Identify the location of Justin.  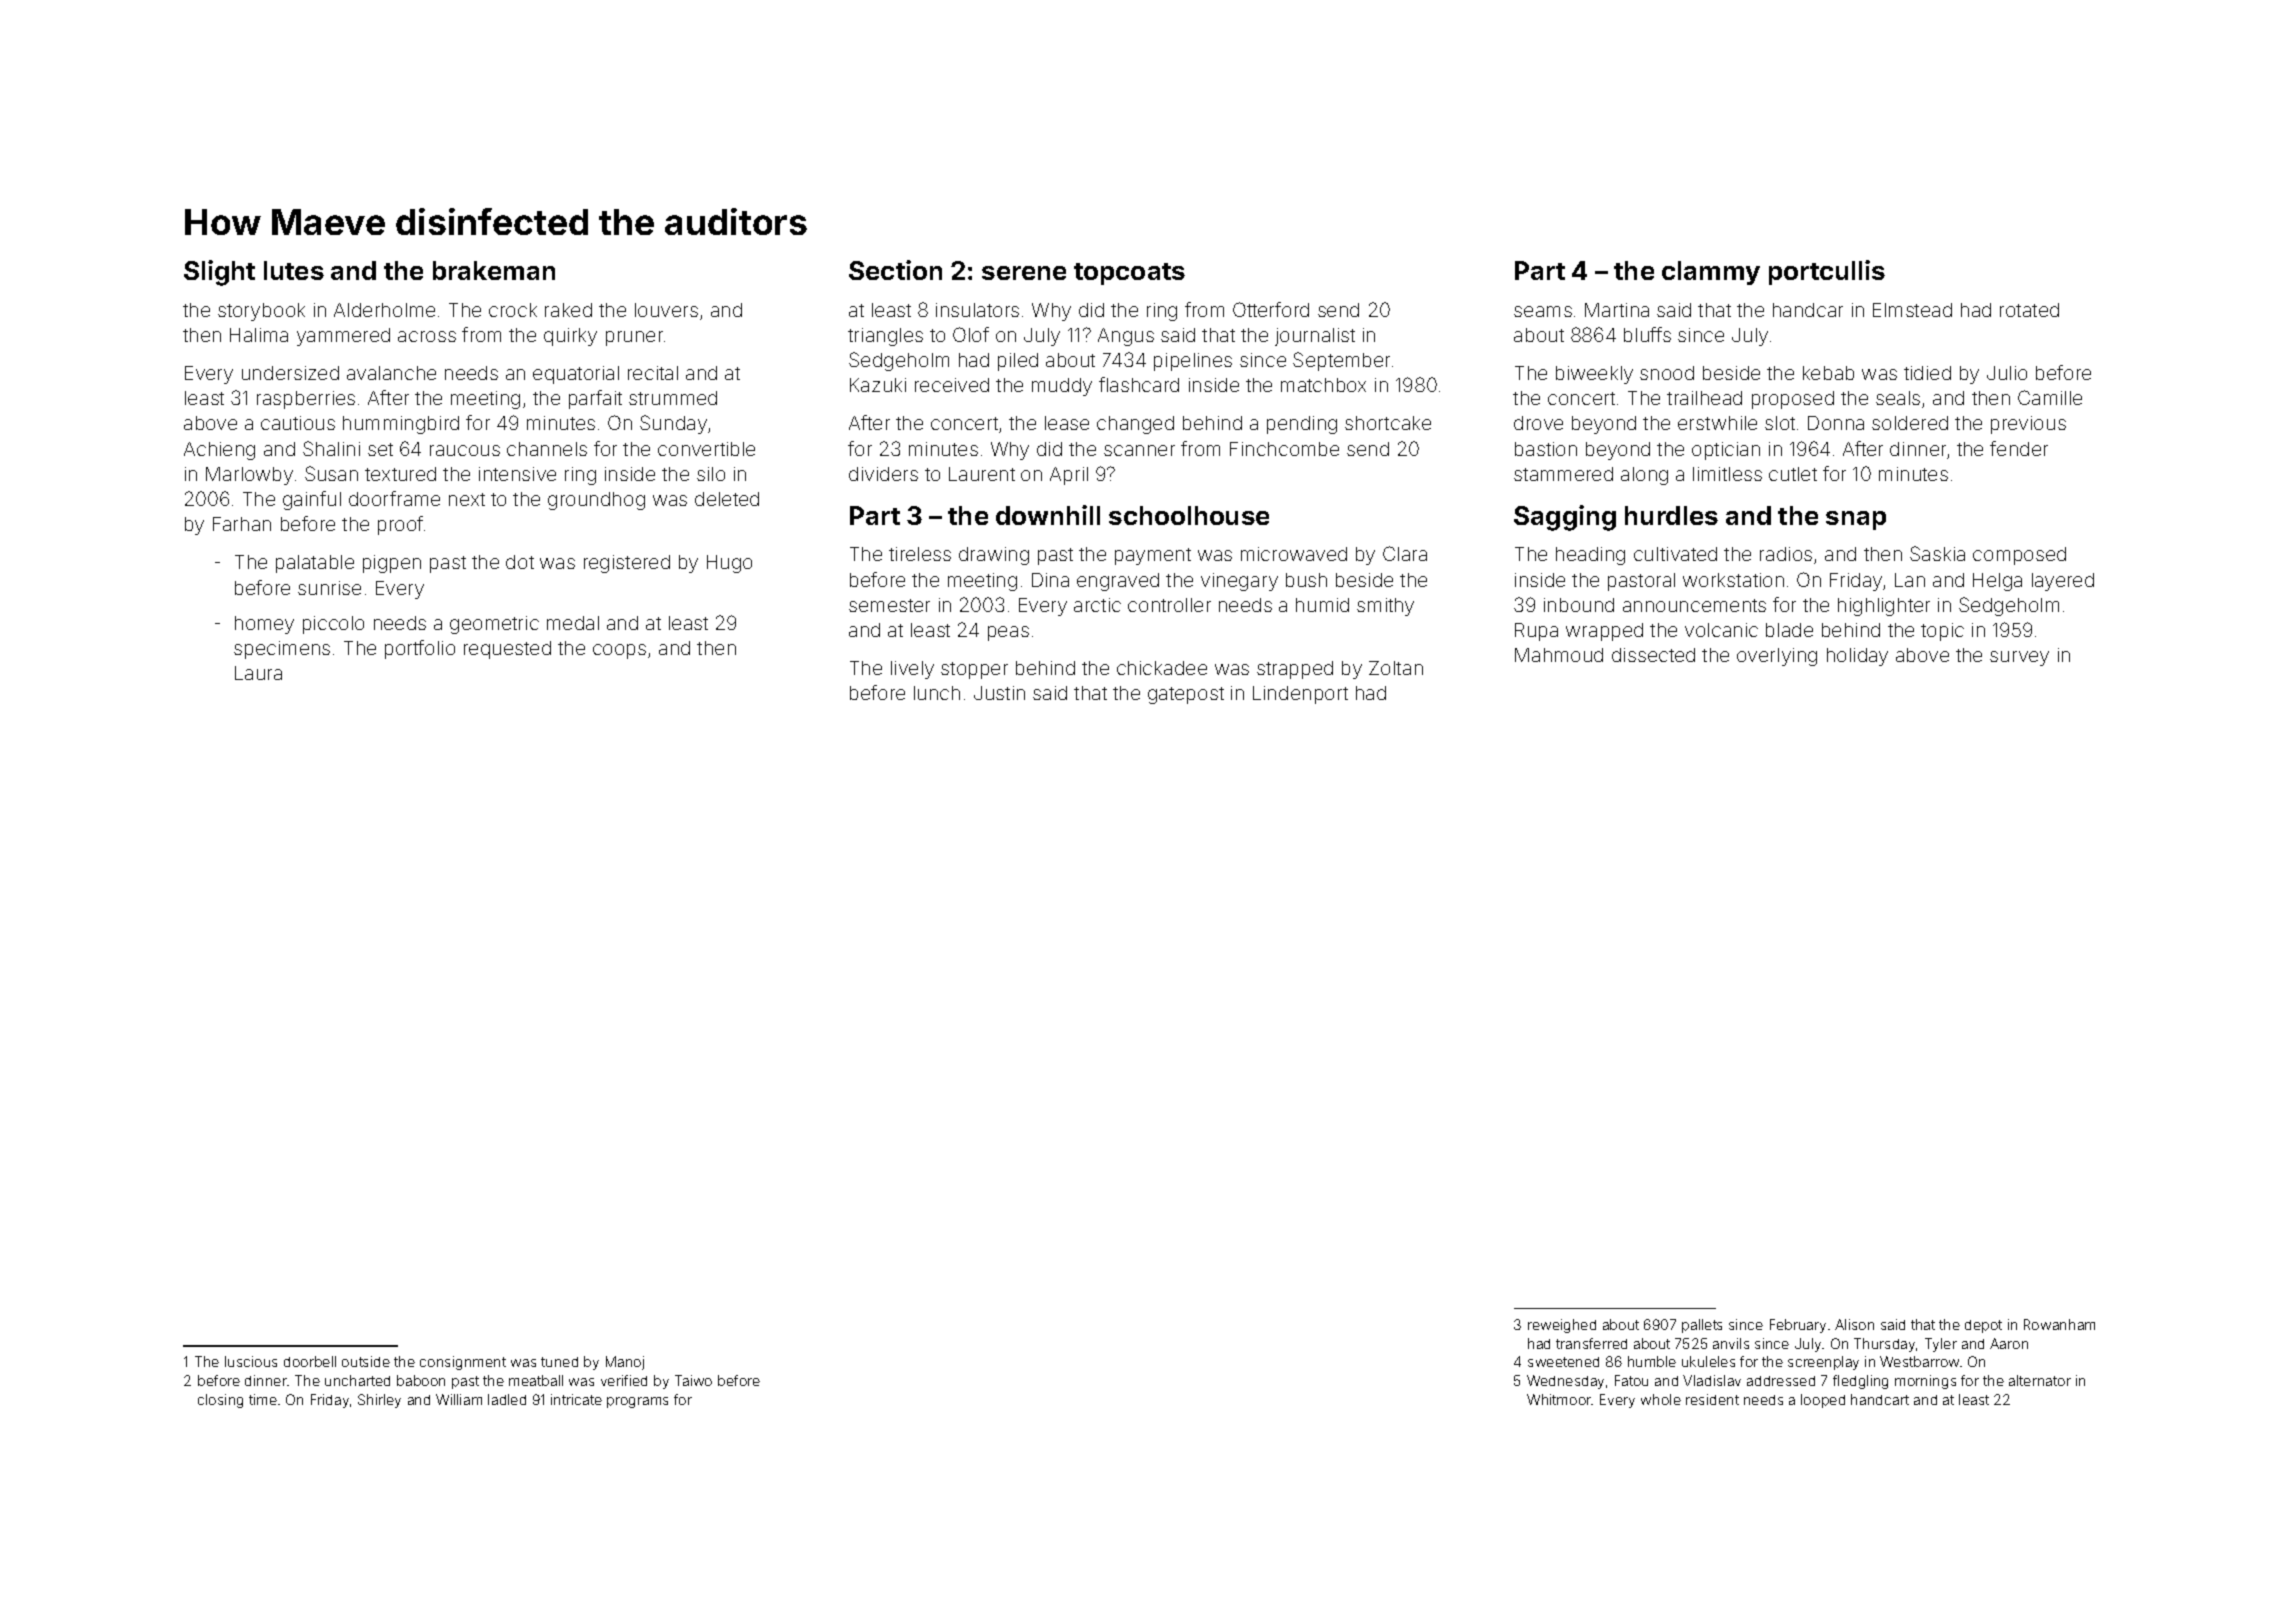
(999, 693).
